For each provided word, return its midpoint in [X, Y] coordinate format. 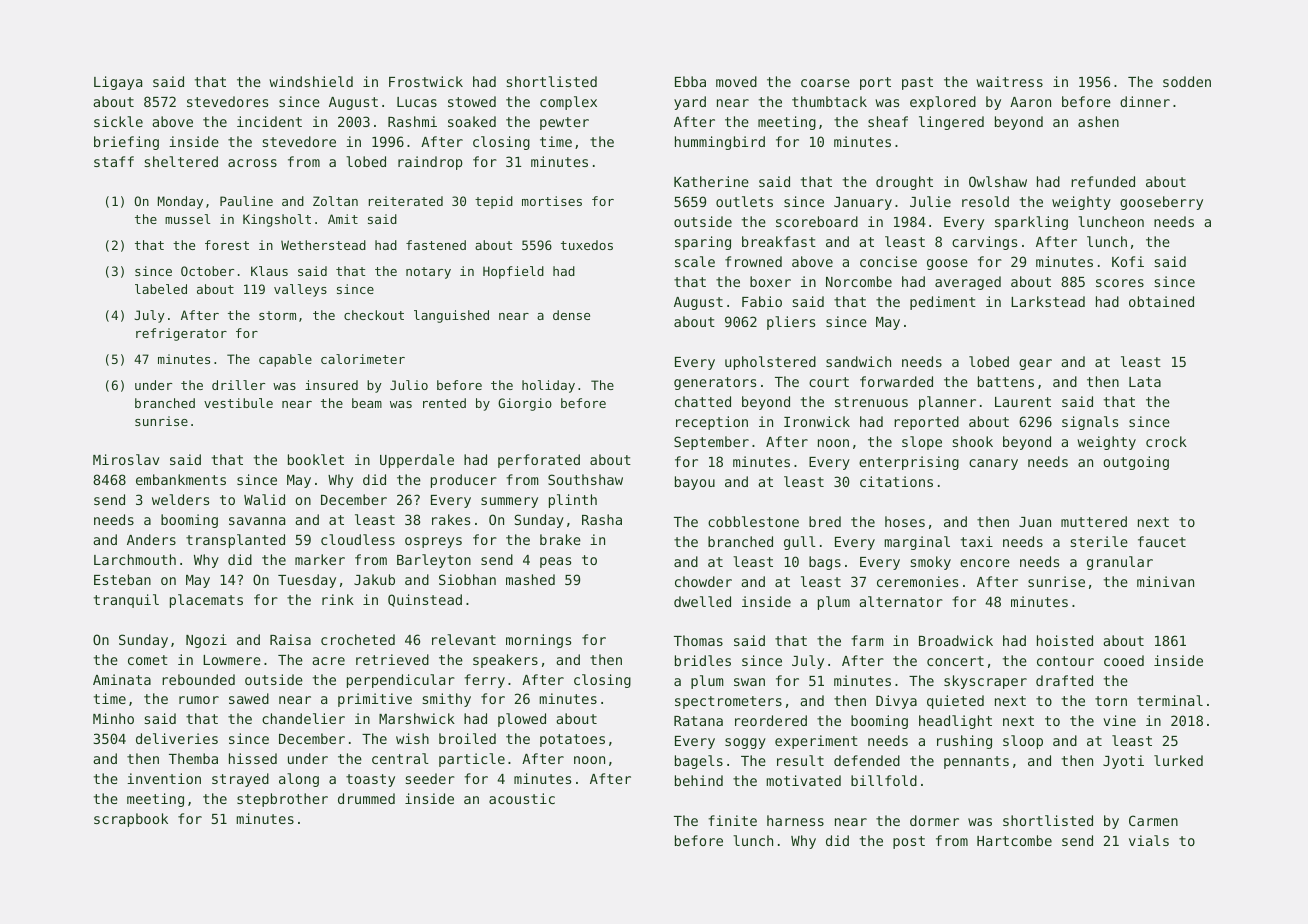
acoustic [522, 798]
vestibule [238, 403]
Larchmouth [135, 559]
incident [269, 121]
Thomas [698, 640]
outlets [744, 201]
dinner [1145, 101]
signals [1090, 423]
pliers [791, 323]
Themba [193, 758]
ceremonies [917, 581]
